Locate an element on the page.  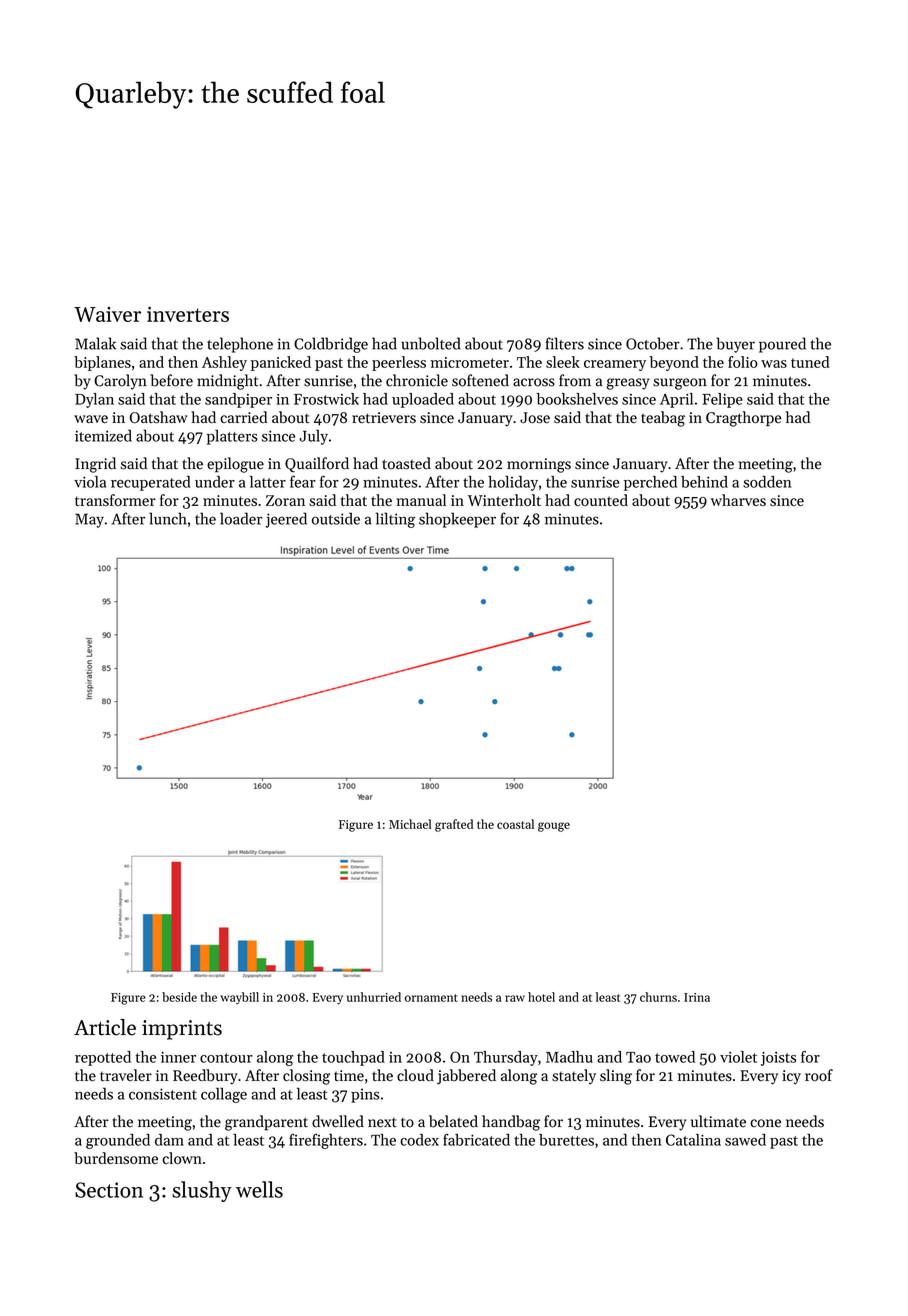
Coldbridge is located at coordinates (331, 345).
